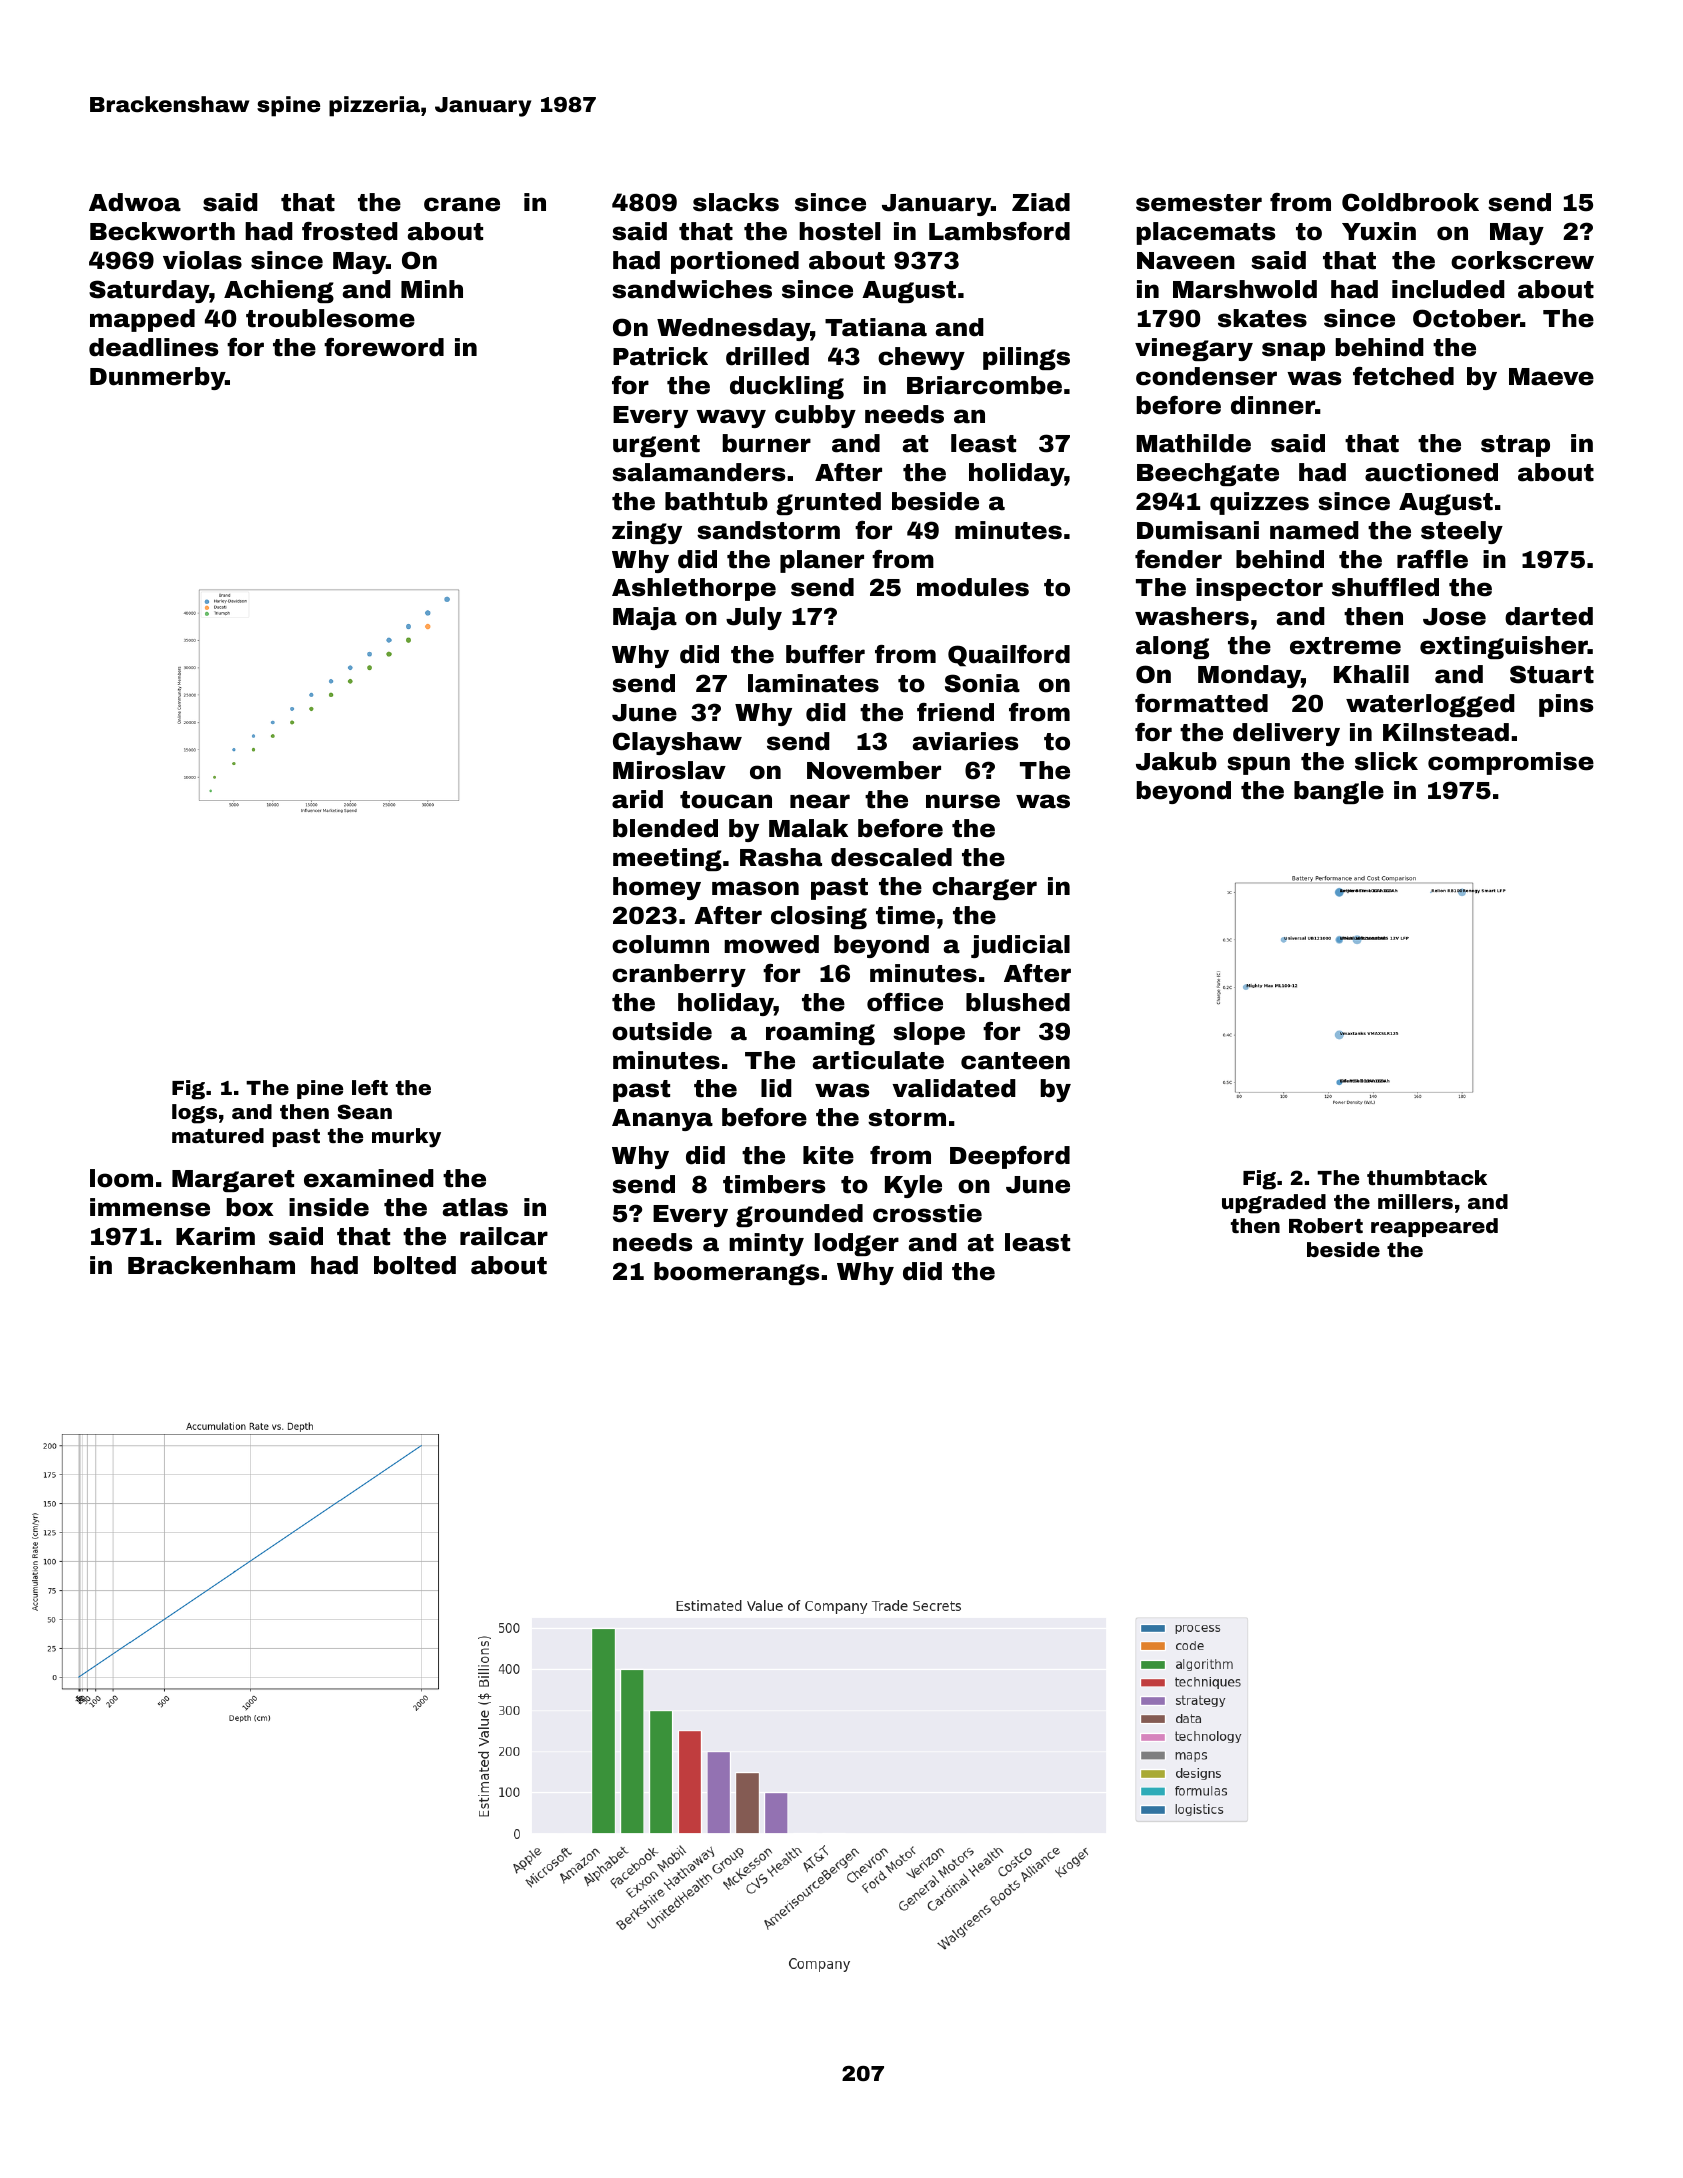  Describe the element at coordinates (1371, 674) in the screenshot. I see `Khalil` at that location.
